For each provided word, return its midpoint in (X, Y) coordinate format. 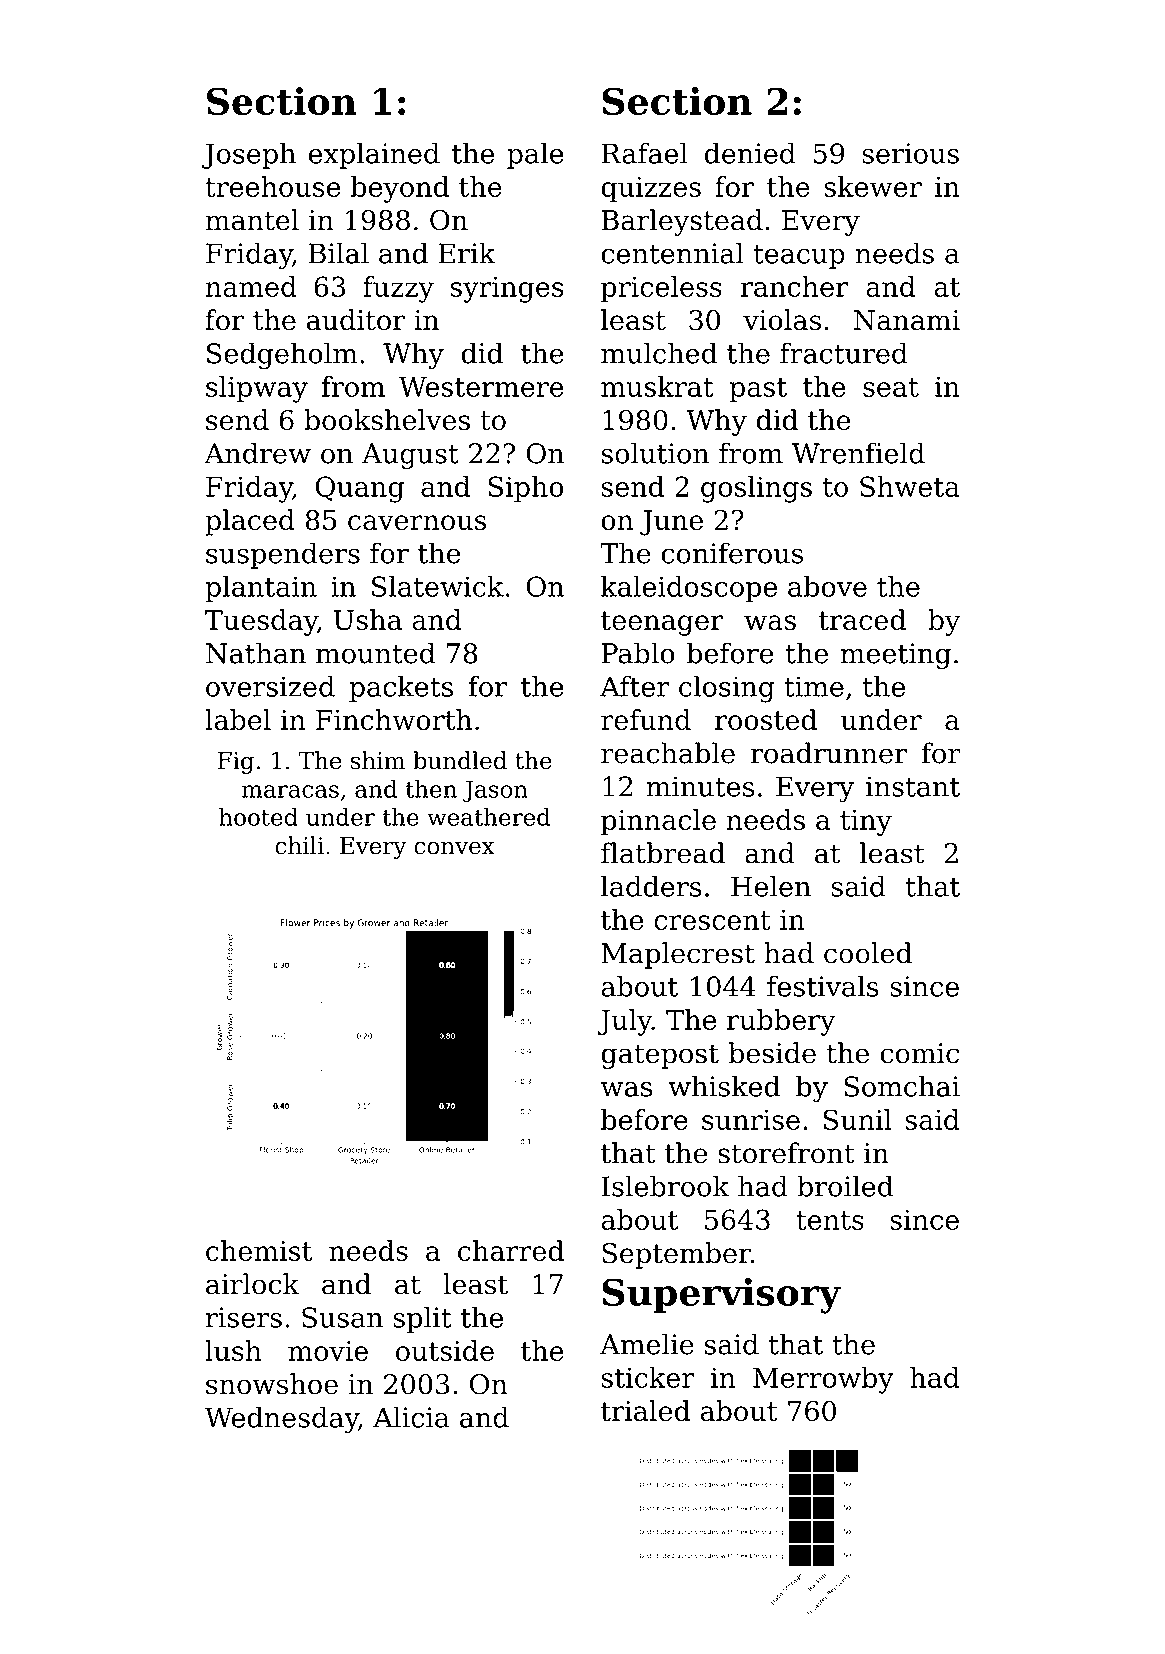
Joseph (249, 155)
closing (727, 689)
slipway (257, 389)
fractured (844, 353)
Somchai (902, 1086)
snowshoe (272, 1384)
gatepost (660, 1056)
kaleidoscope (689, 589)
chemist (259, 1250)
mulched (659, 353)
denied (750, 153)
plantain (261, 589)
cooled (868, 953)
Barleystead (682, 222)
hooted (258, 817)
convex (454, 848)
